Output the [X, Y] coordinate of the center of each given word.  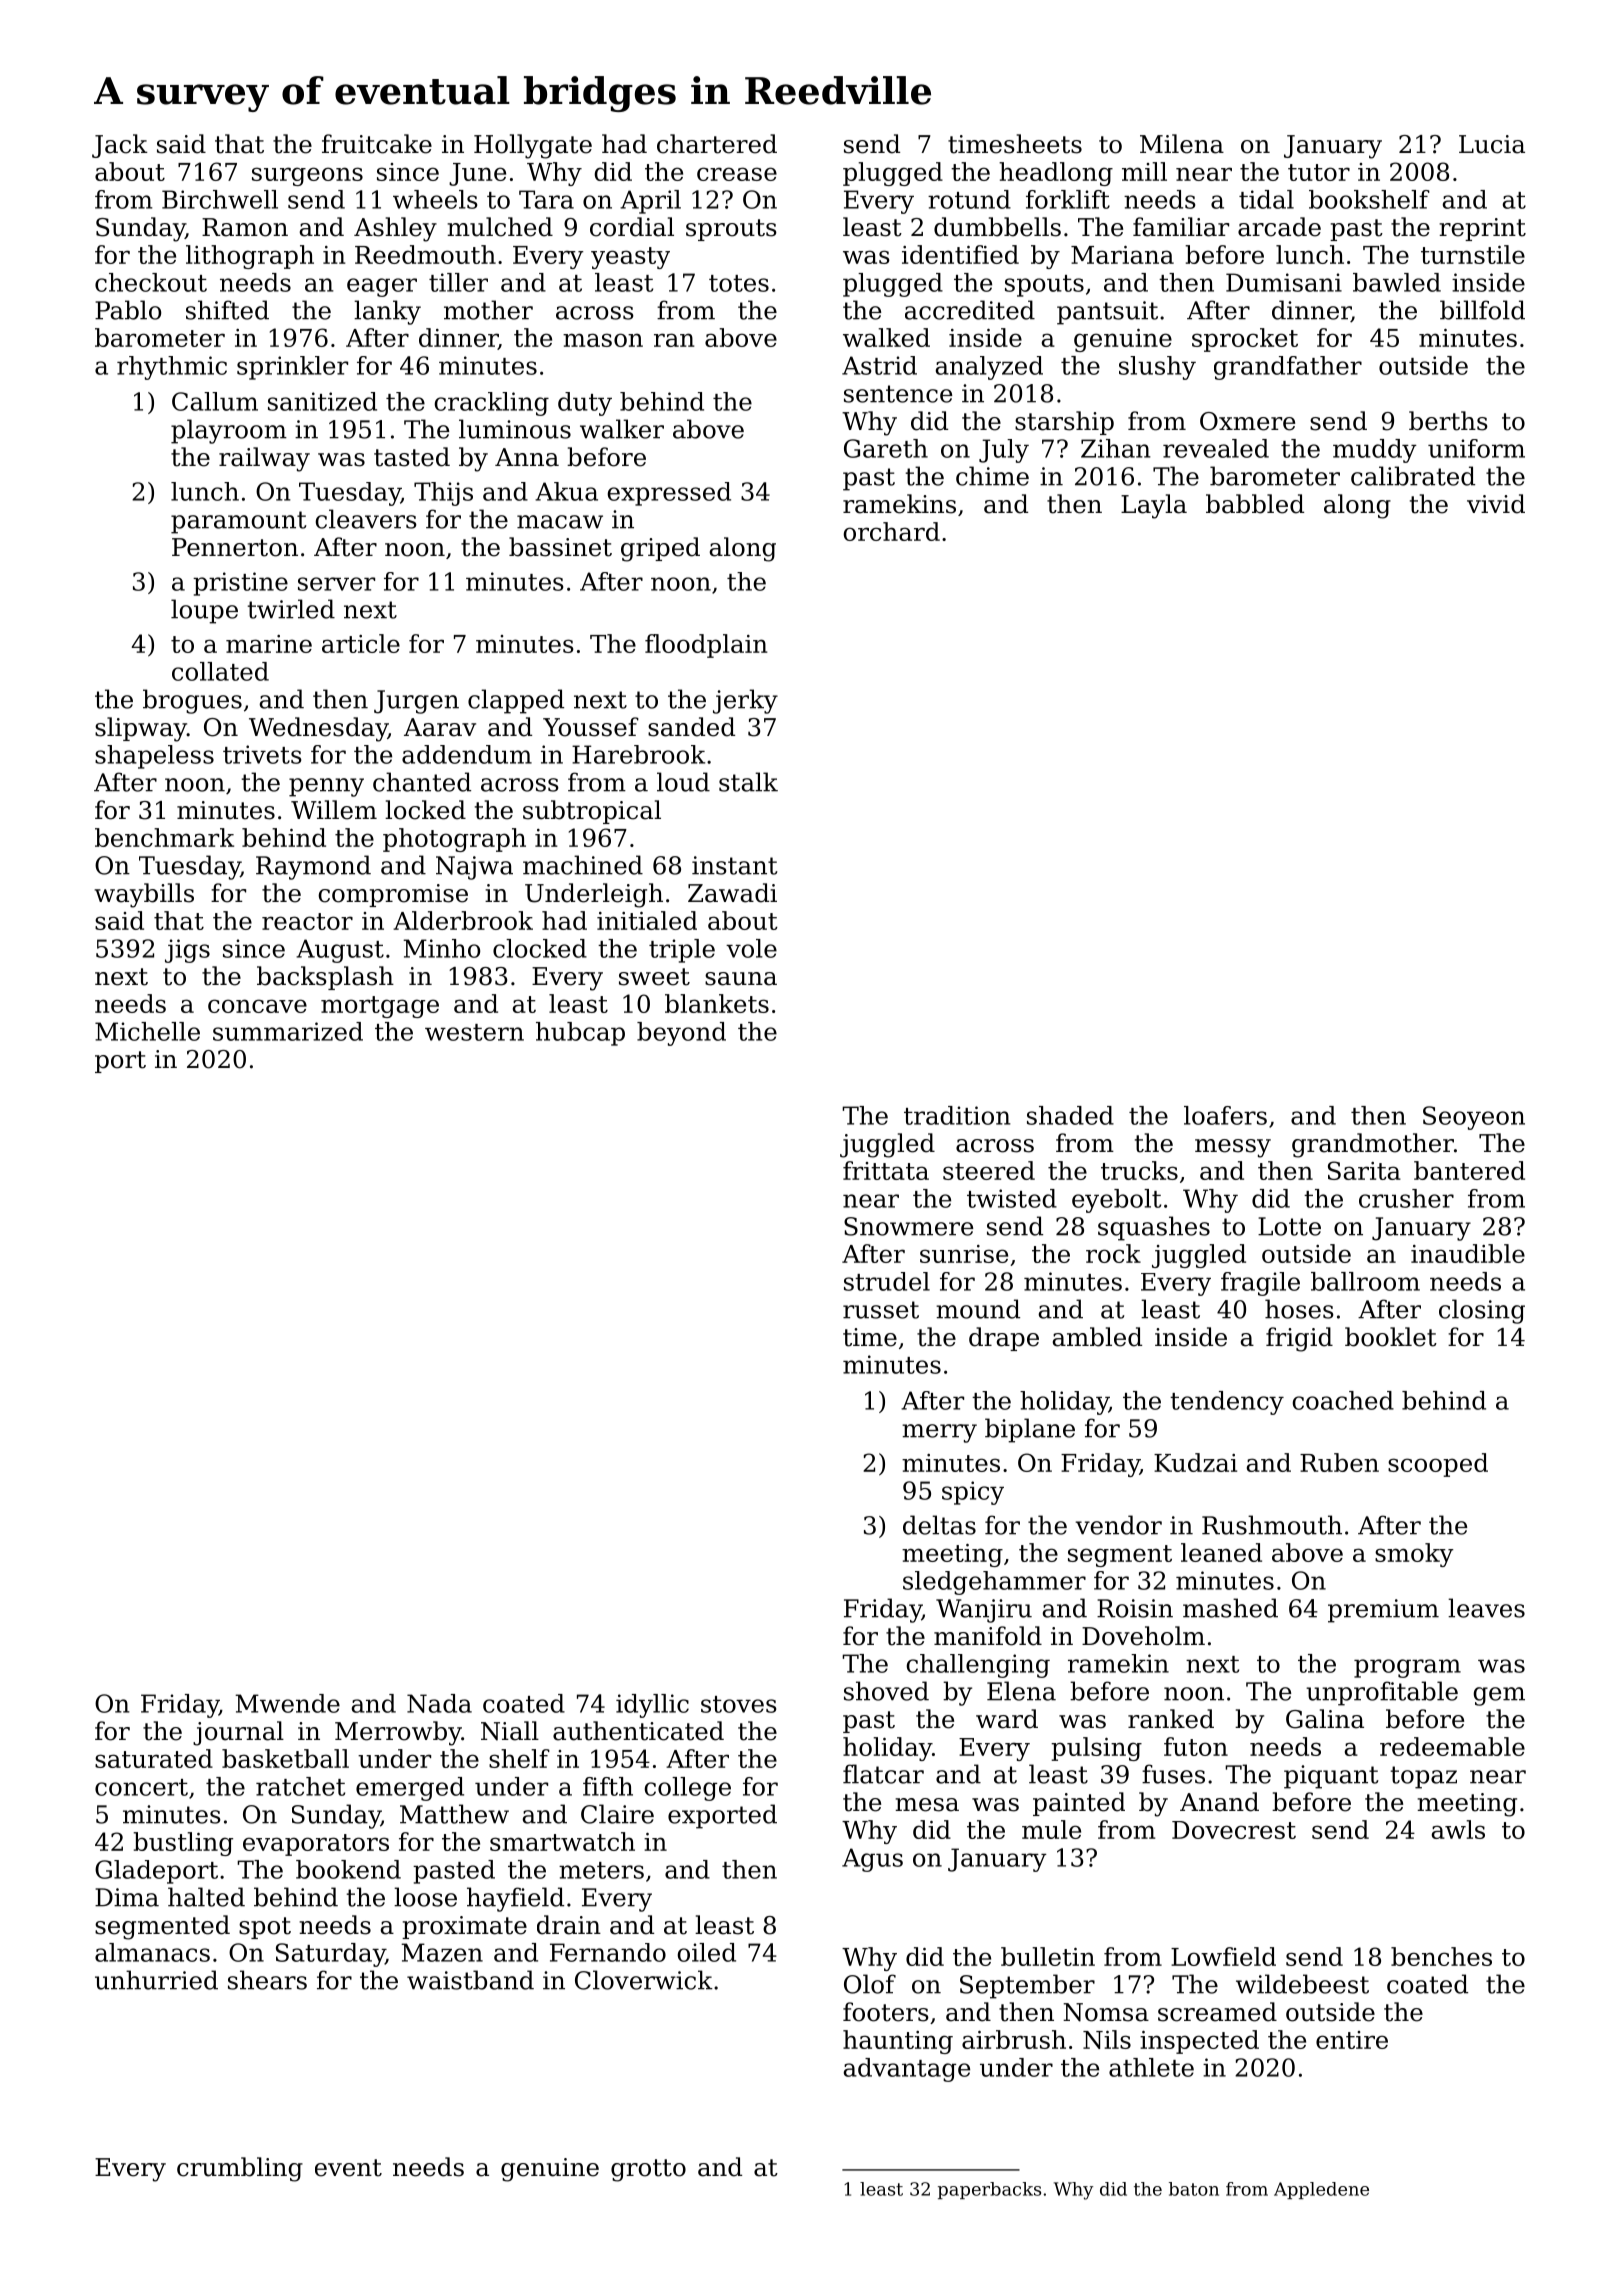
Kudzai [1195, 1462]
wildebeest [1302, 1984]
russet [881, 1310]
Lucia [1492, 144]
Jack [120, 146]
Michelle [147, 1031]
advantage [906, 2070]
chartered [717, 144]
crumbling [240, 2169]
